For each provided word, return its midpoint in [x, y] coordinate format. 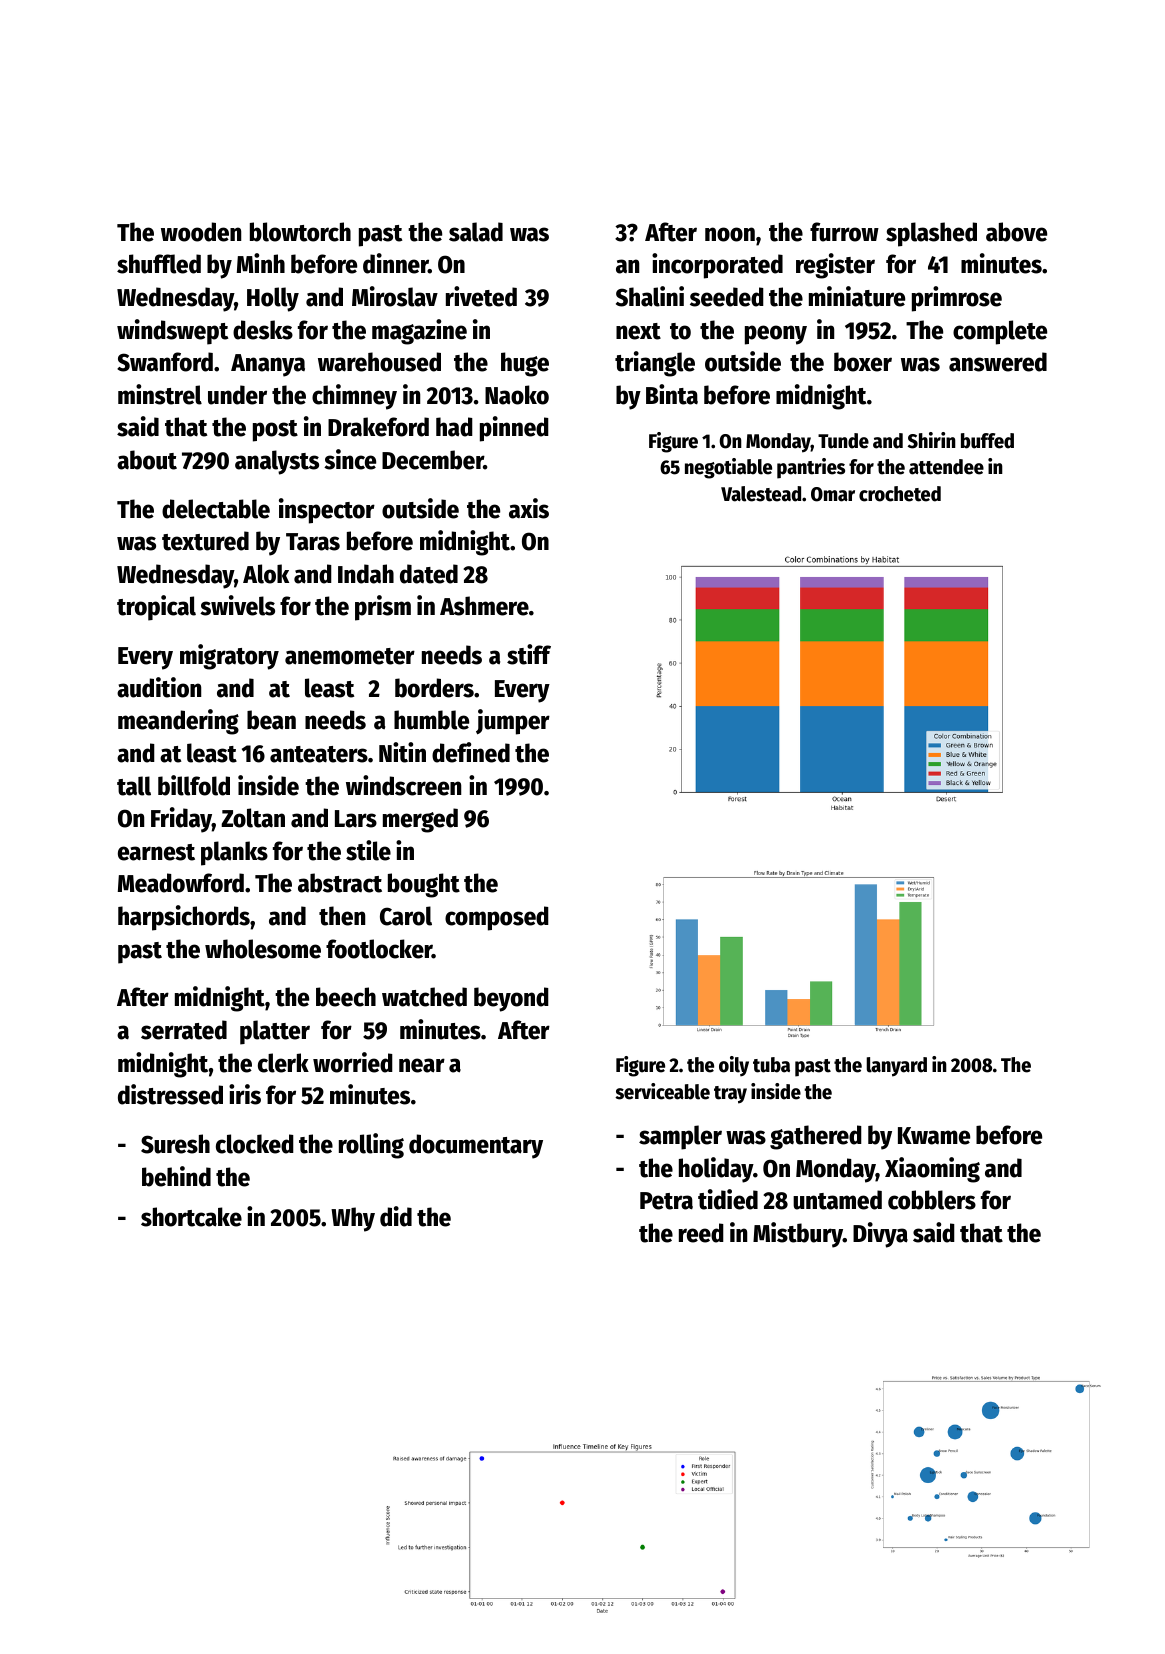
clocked [255, 1144]
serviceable [662, 1091]
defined [471, 752]
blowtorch [300, 232]
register [835, 266]
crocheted [900, 494]
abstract [340, 883]
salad [476, 232]
